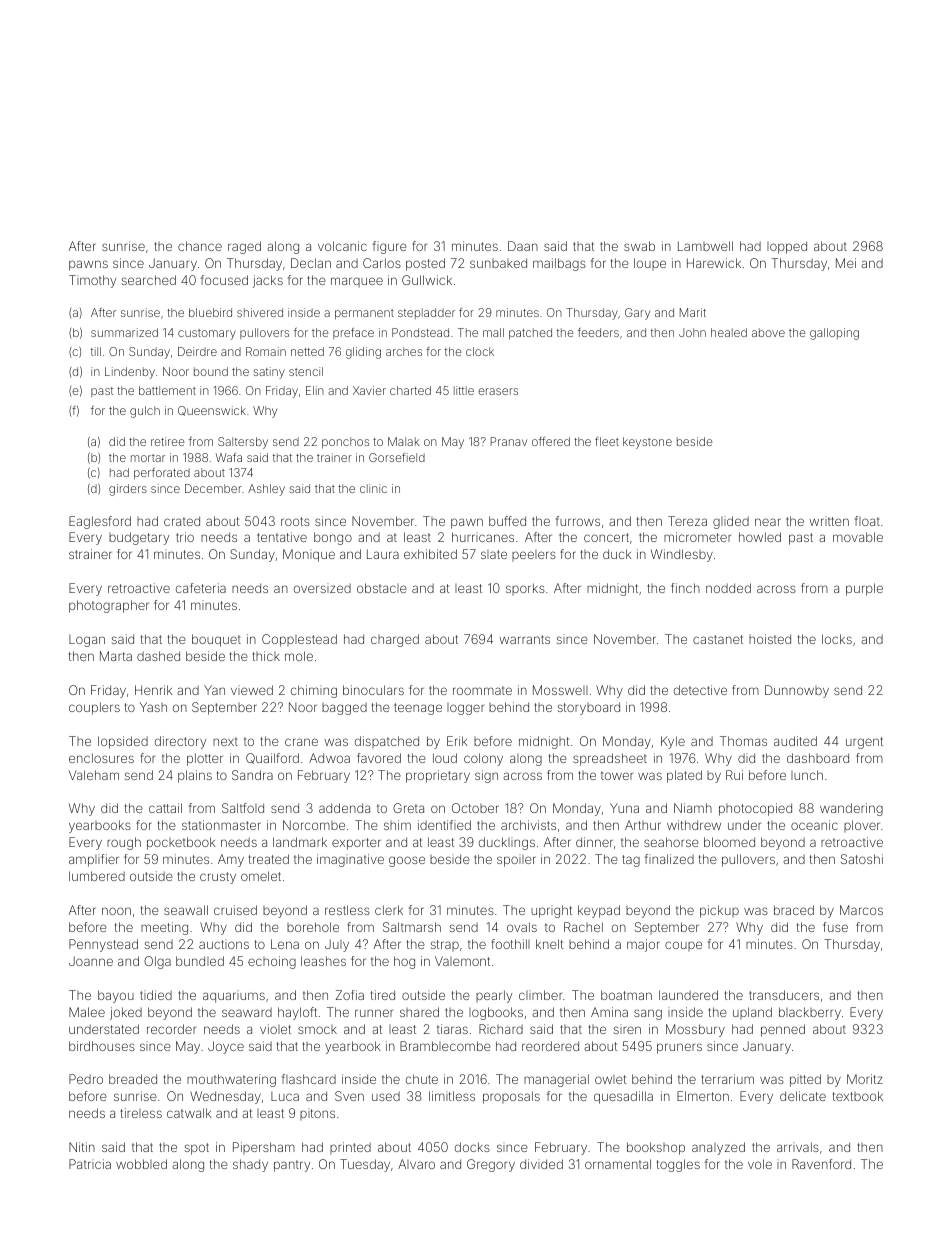 Image resolution: width=952 pixels, height=1233 pixels. What do you see at coordinates (719, 911) in the screenshot?
I see `pickup` at bounding box center [719, 911].
